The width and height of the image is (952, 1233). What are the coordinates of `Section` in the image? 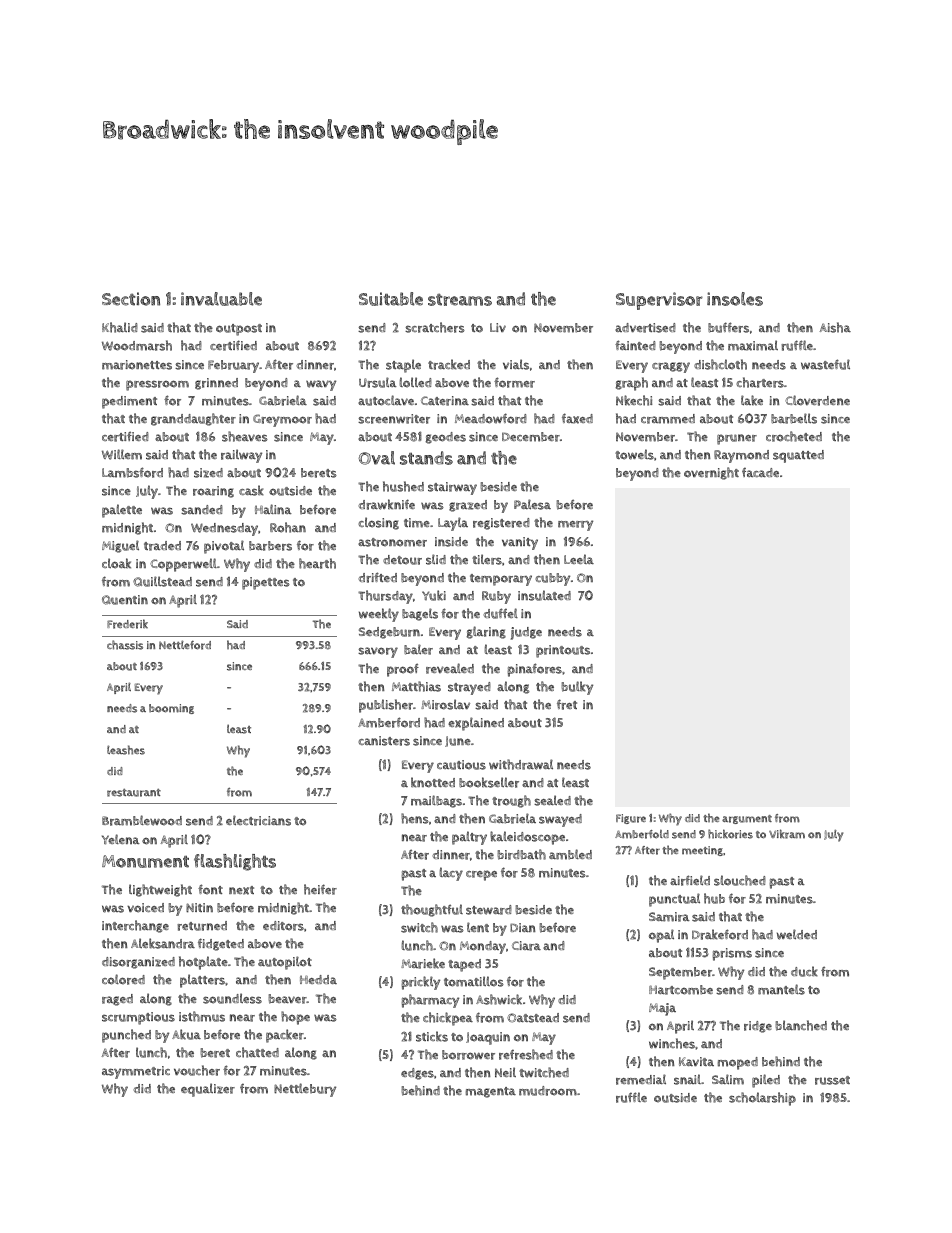 It's located at (131, 299).
